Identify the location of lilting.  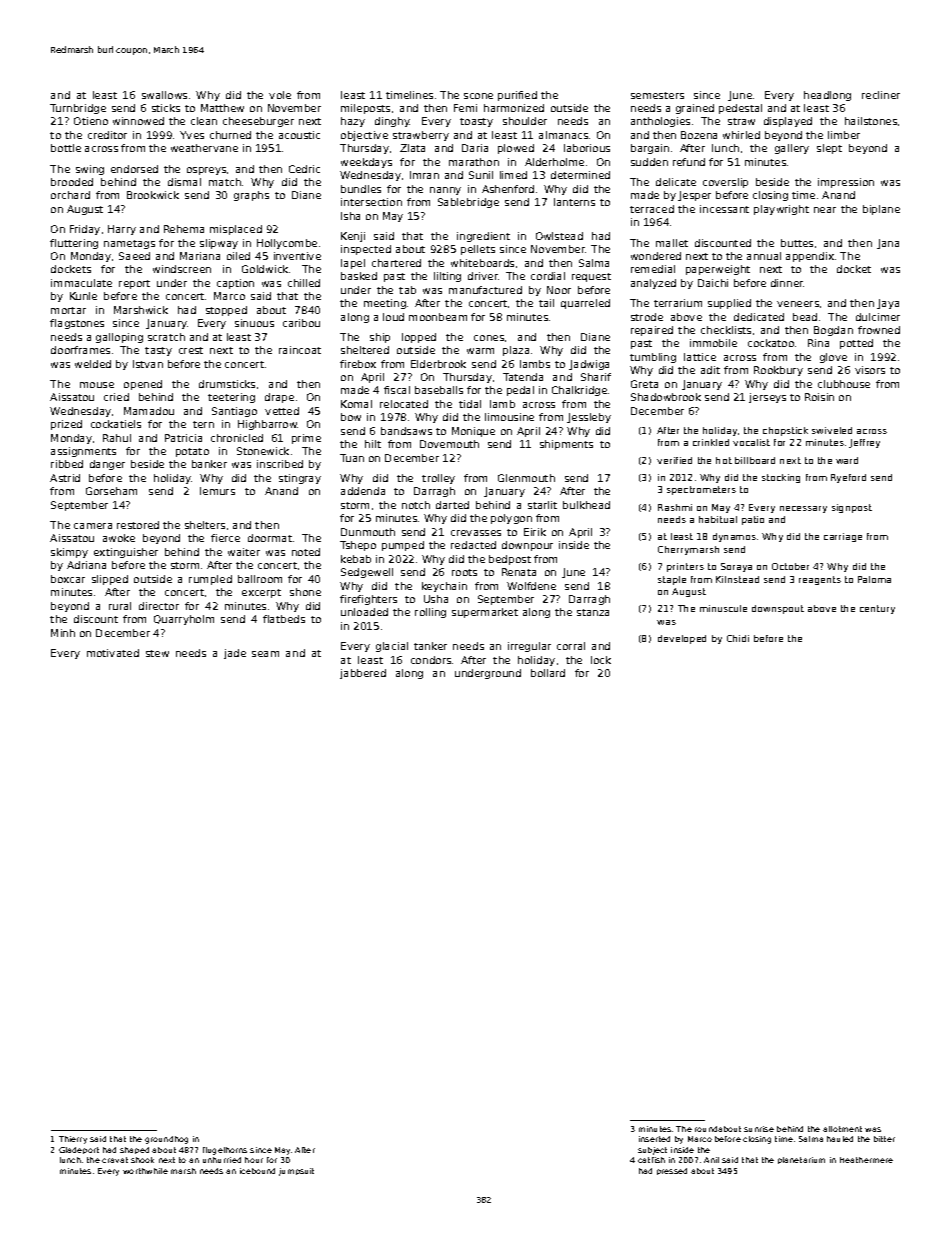
(447, 277).
